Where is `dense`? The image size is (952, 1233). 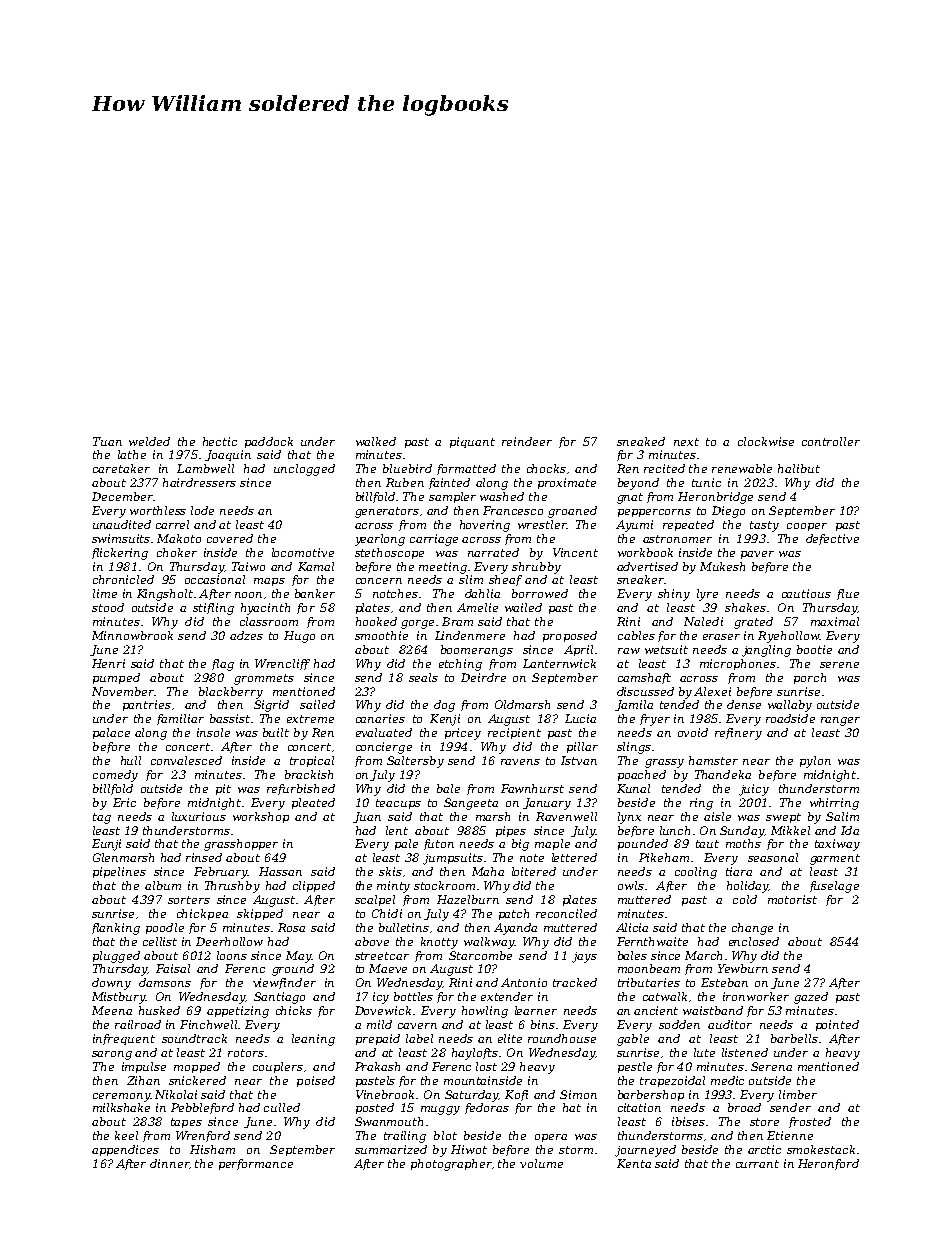
dense is located at coordinates (744, 704).
